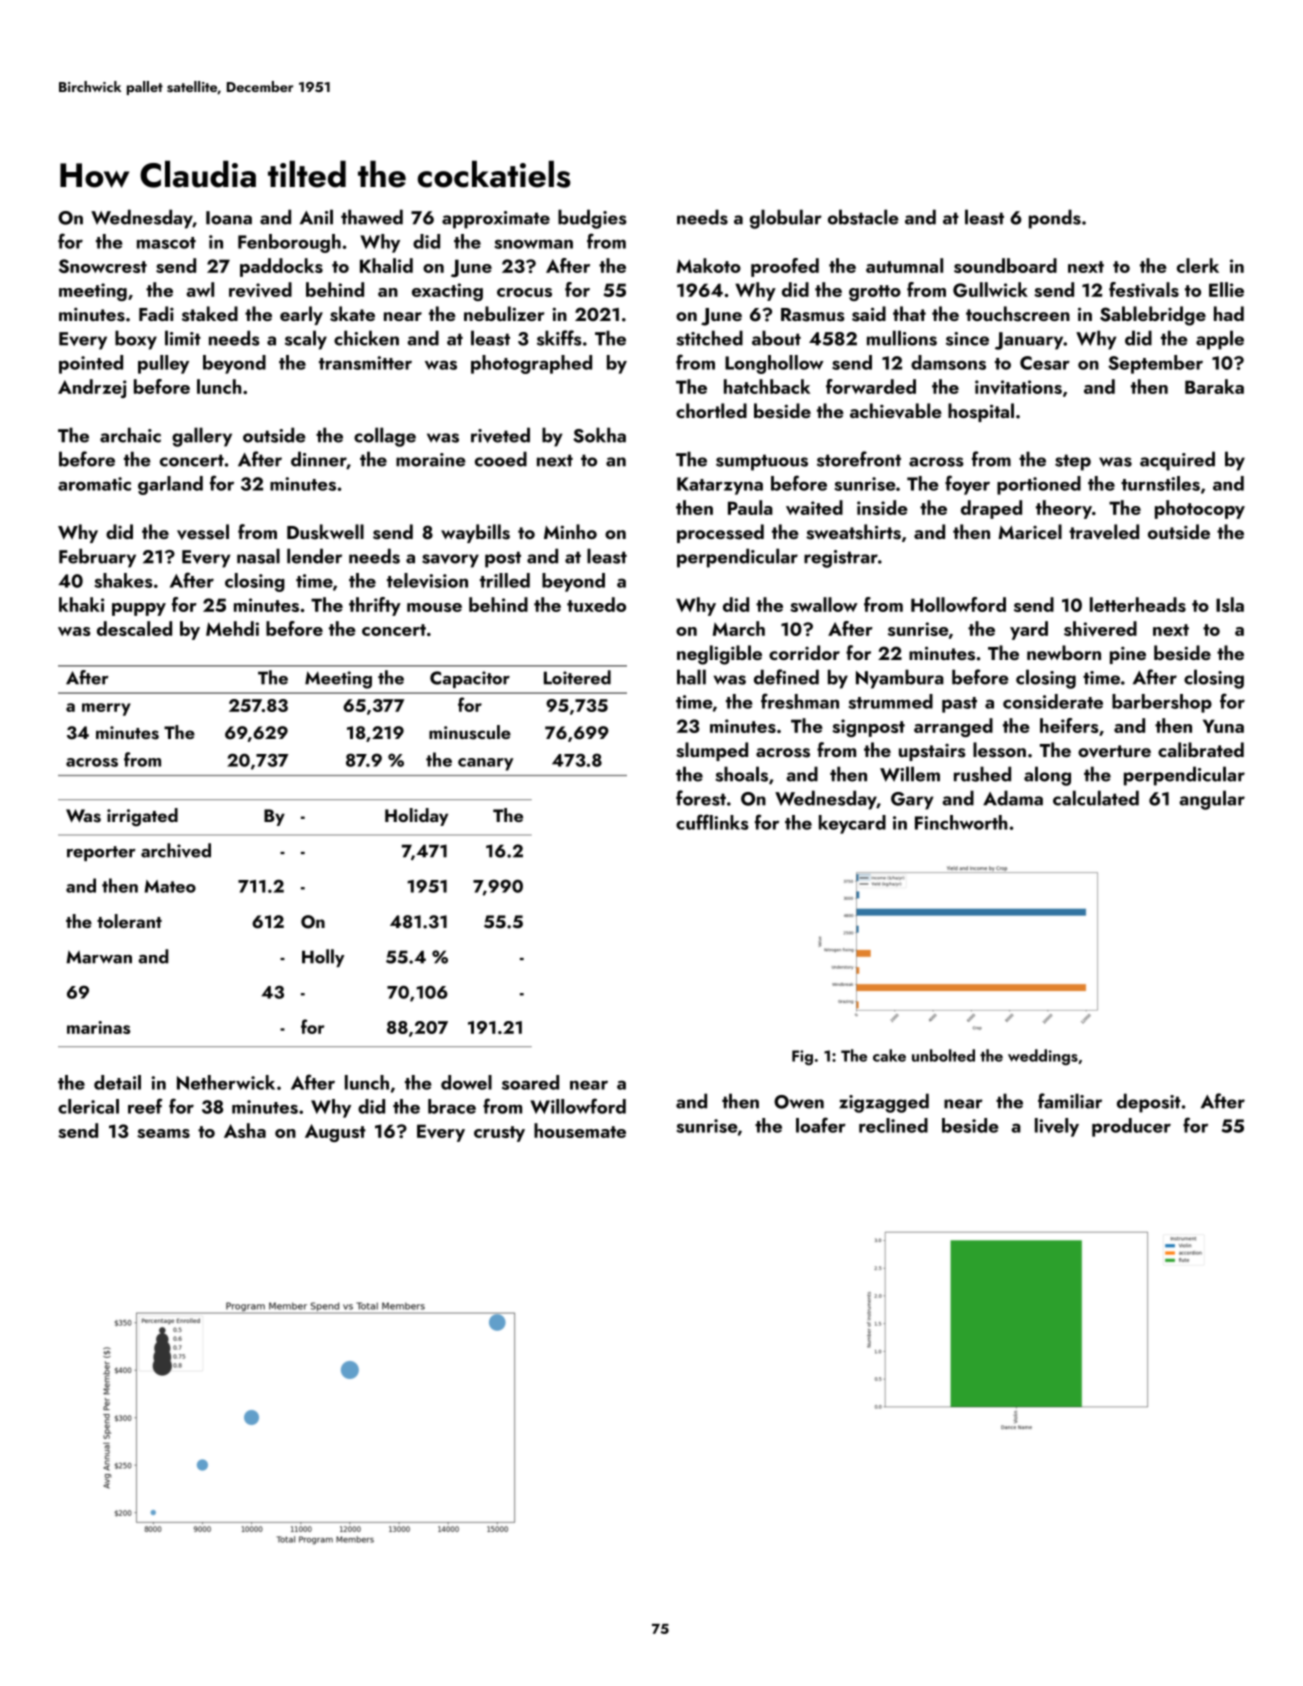 The width and height of the screenshot is (1303, 1686). I want to click on lesson, so click(999, 750).
